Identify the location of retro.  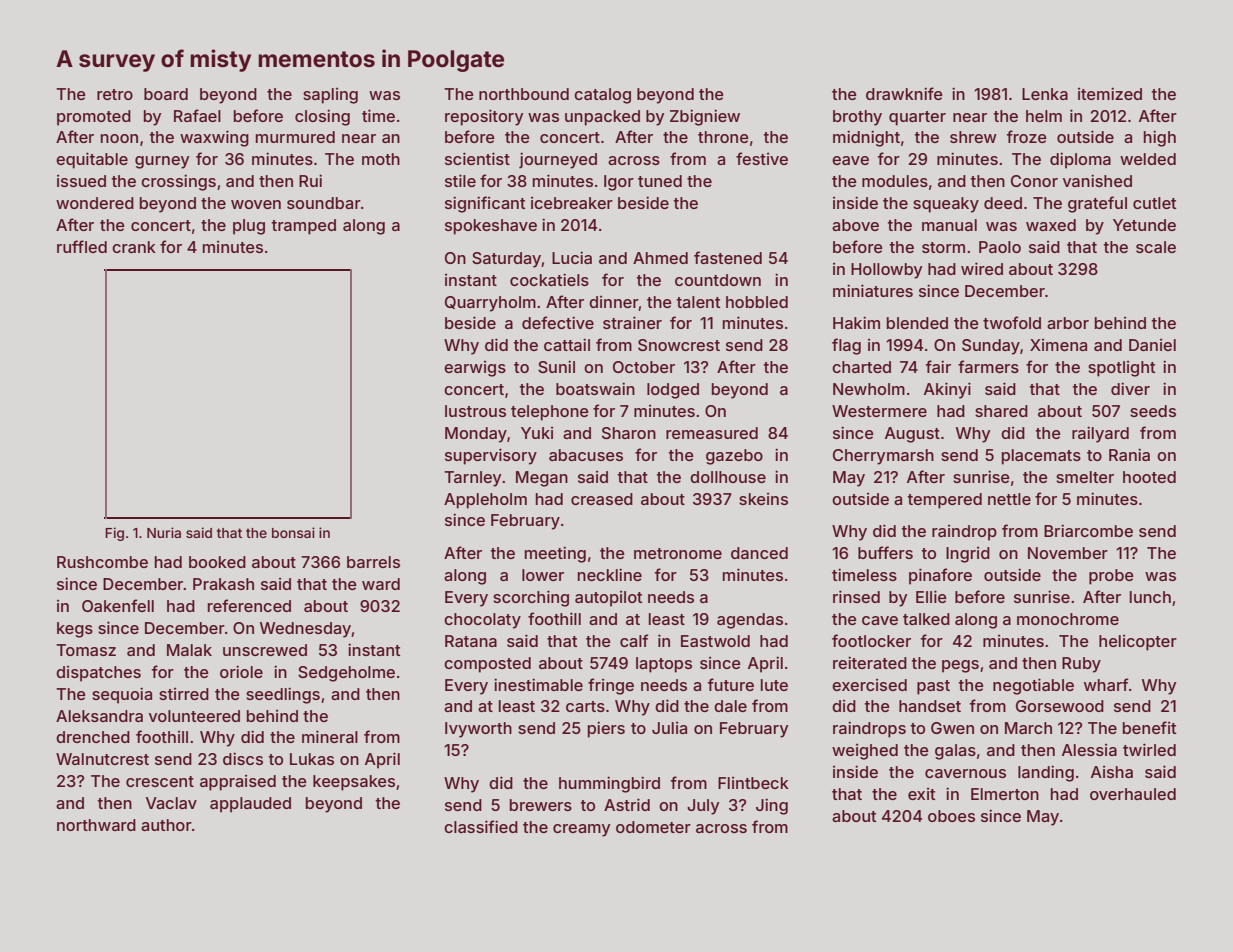
(115, 94).
